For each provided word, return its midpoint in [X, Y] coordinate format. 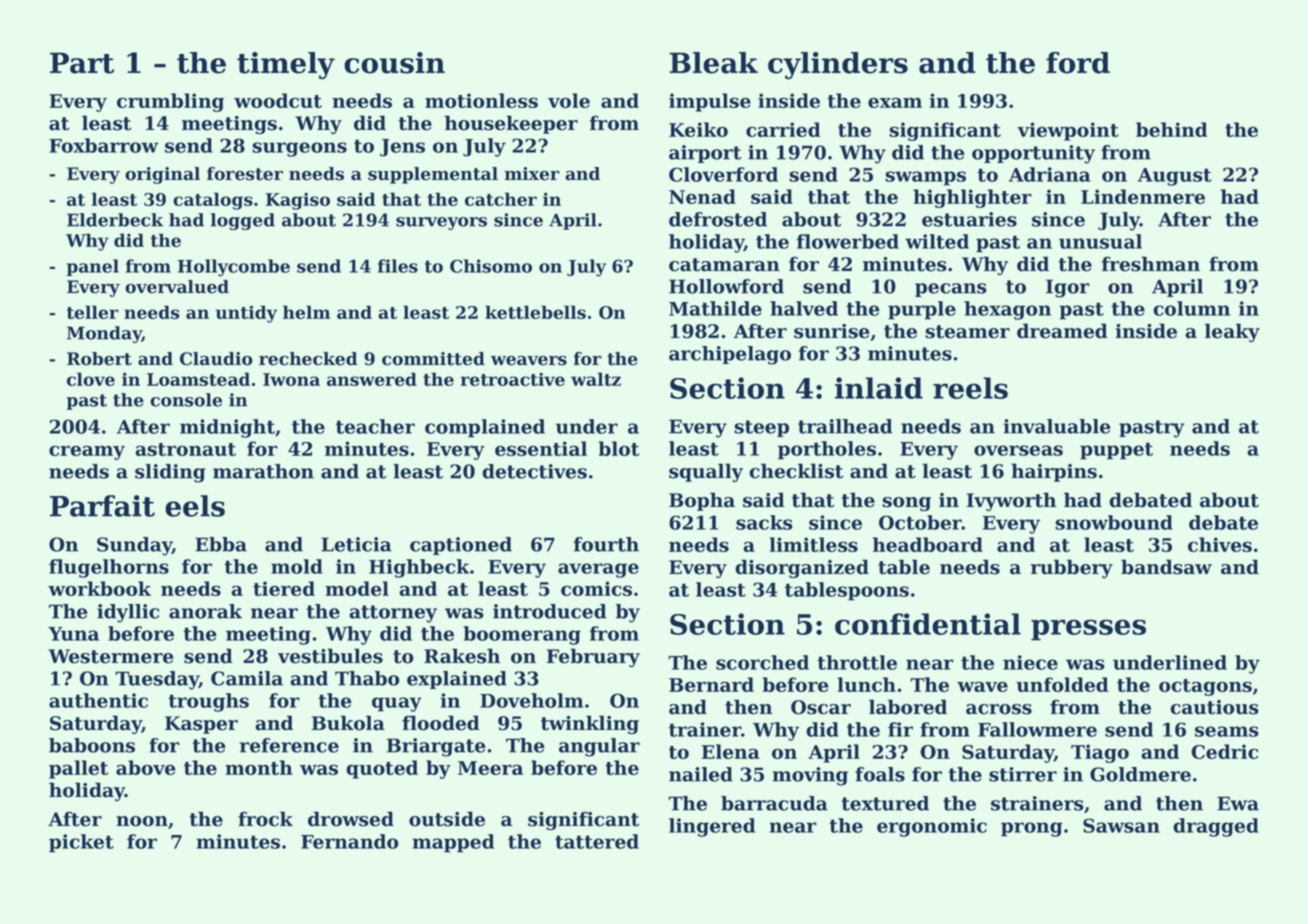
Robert [99, 359]
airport [705, 154]
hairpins [1054, 472]
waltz [596, 379]
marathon [263, 471]
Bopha [702, 501]
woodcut [278, 100]
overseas [1018, 450]
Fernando [350, 841]
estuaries [969, 219]
